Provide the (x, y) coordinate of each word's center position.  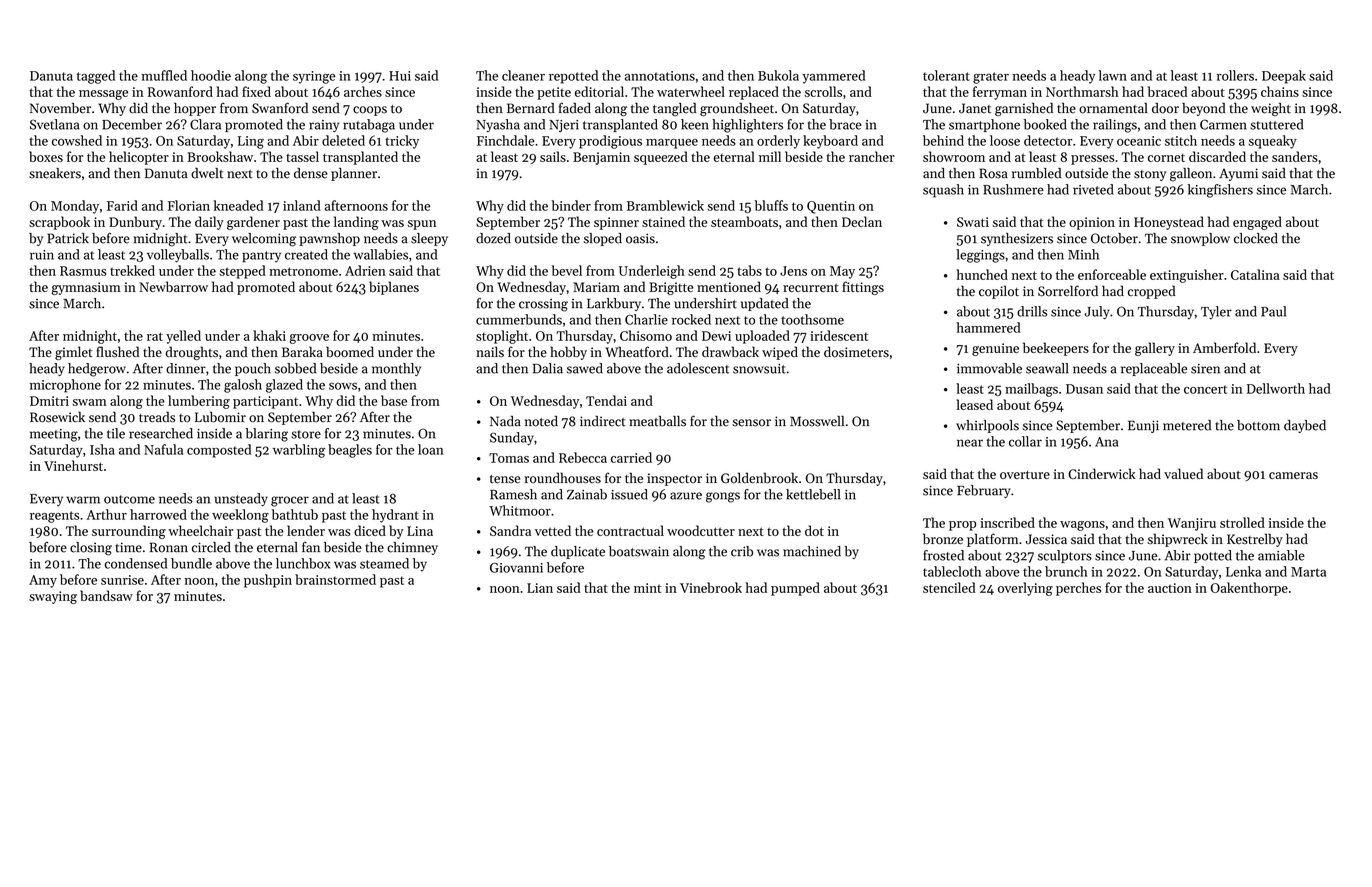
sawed (585, 368)
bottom (1258, 425)
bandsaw (106, 595)
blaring (266, 435)
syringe (314, 77)
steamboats (744, 221)
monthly (396, 369)
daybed (1305, 426)
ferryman (1000, 93)
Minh (1083, 254)
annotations (660, 76)
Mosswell (817, 421)
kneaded (238, 205)
